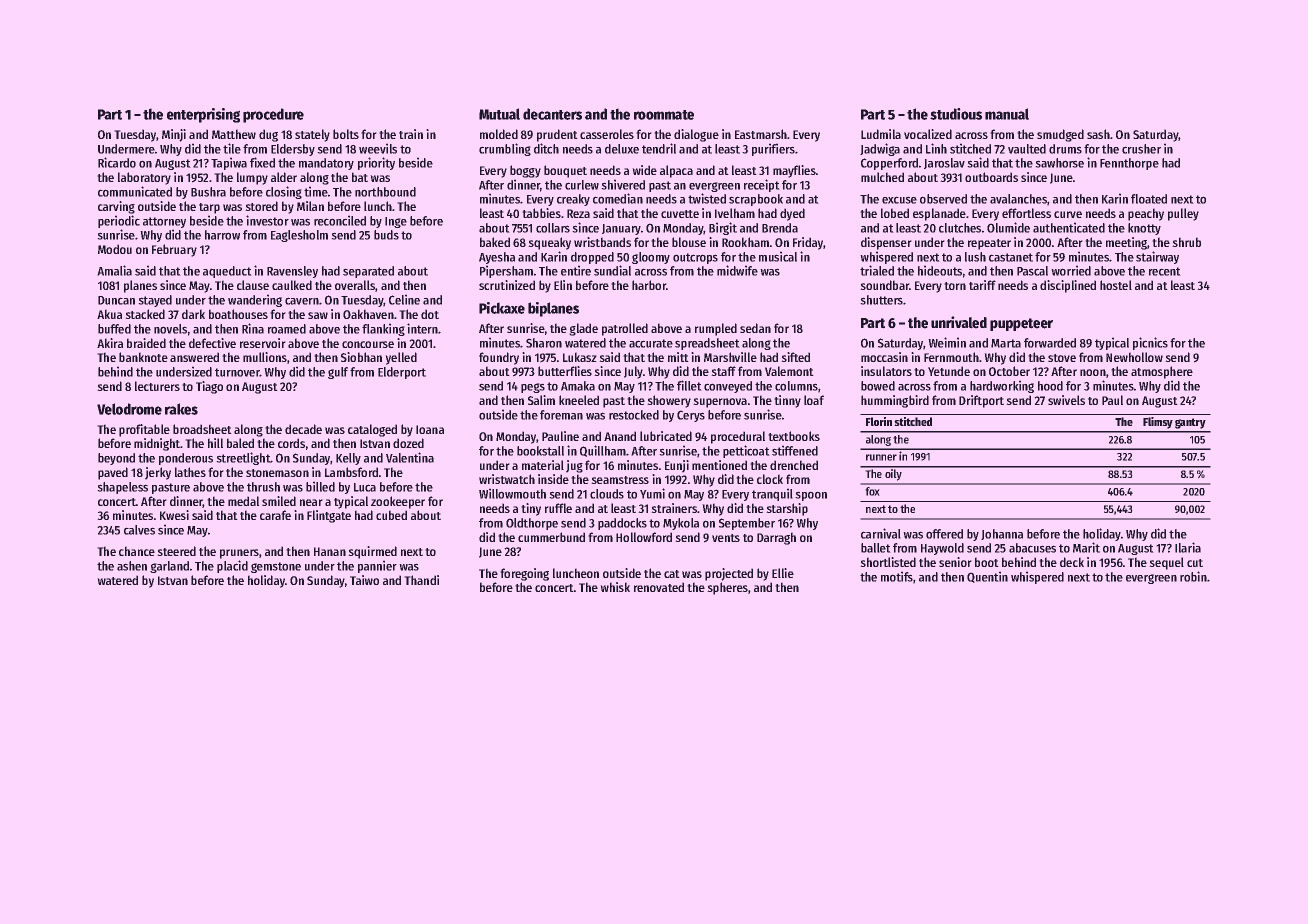 Image resolution: width=1308 pixels, height=924 pixels. Describe the element at coordinates (113, 473) in the screenshot. I see `paved` at that location.
